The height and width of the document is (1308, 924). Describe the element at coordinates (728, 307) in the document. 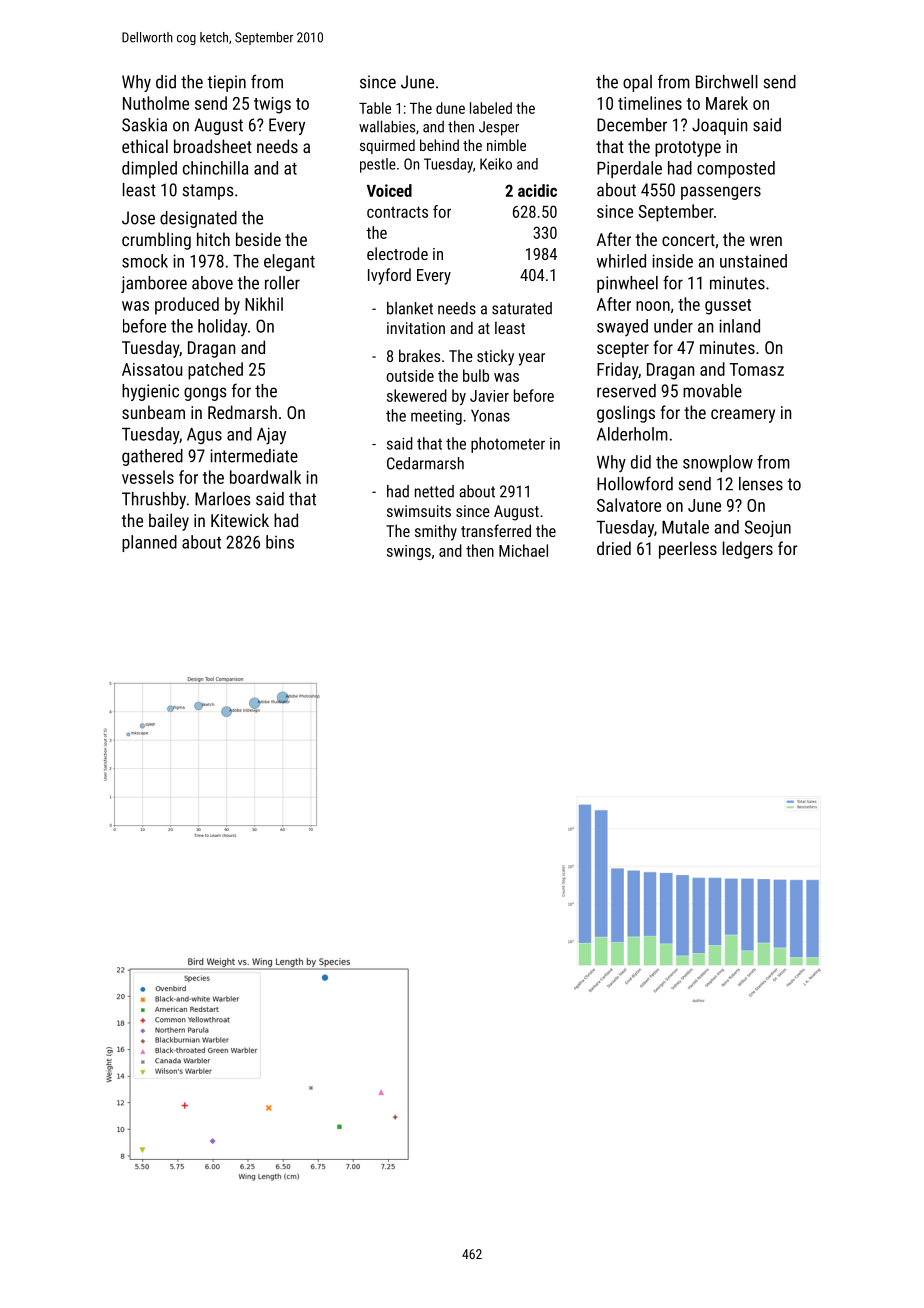

I see `gusset` at that location.
